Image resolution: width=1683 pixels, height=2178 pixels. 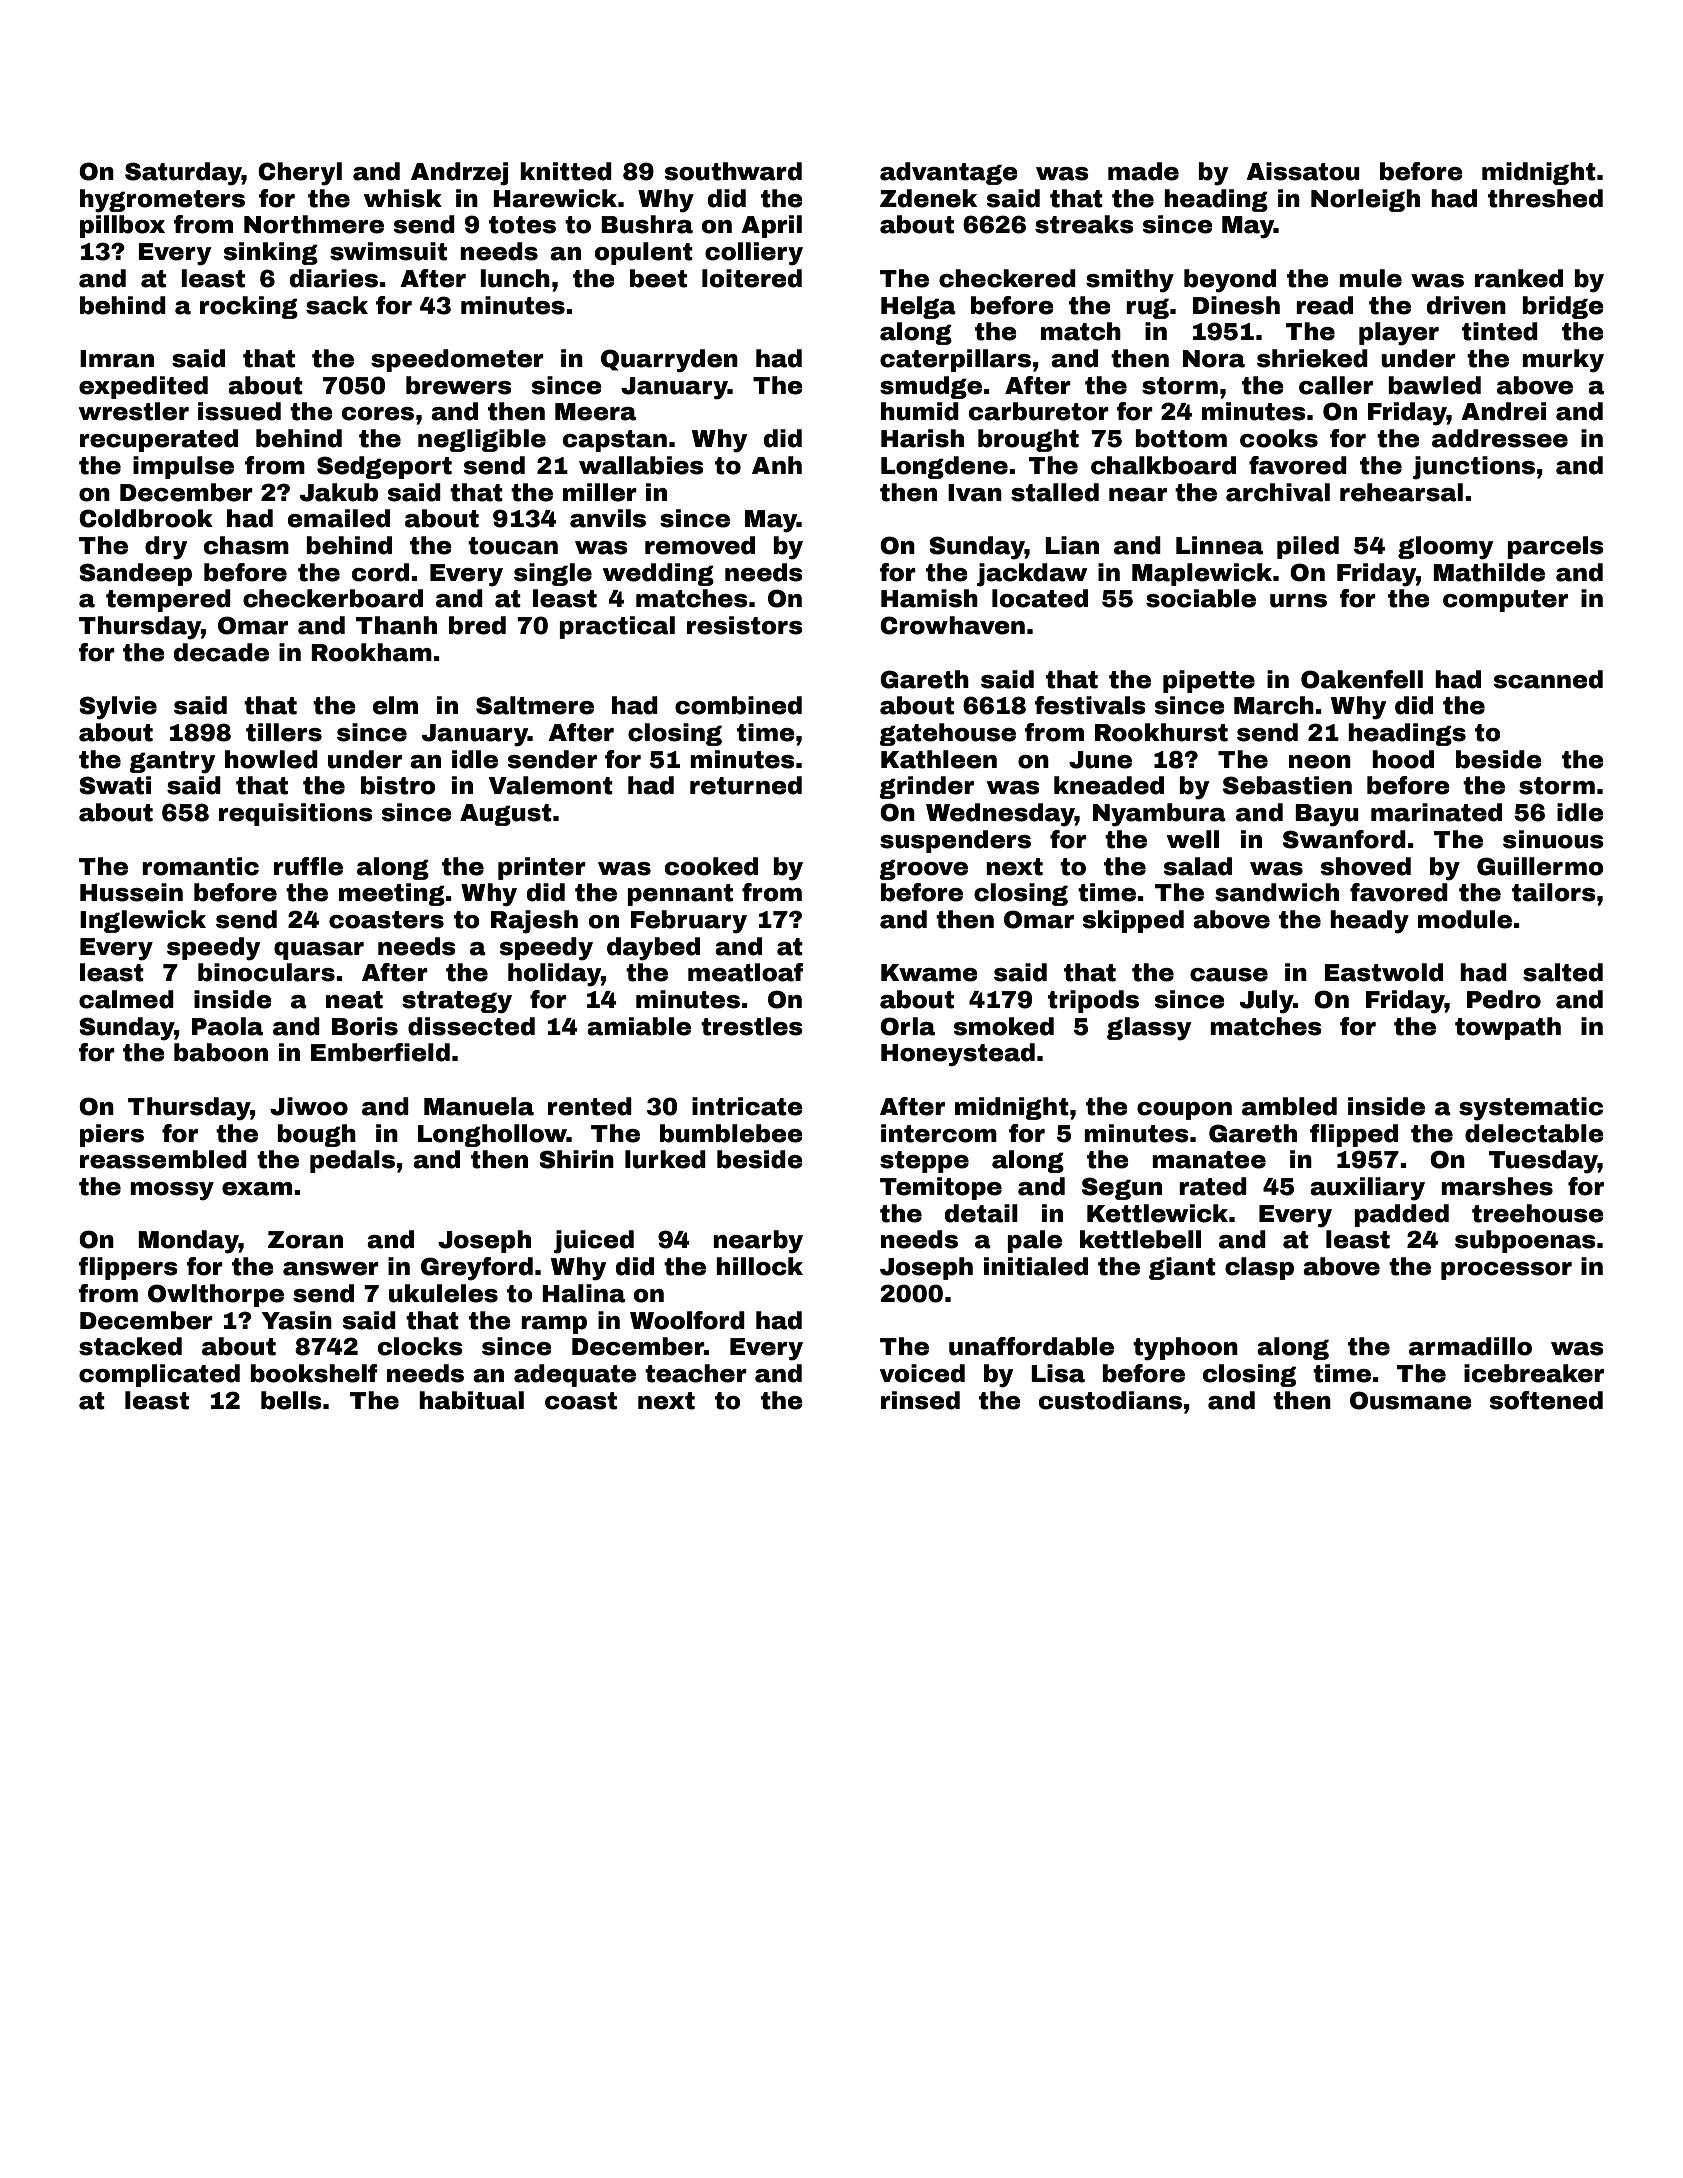 What do you see at coordinates (1543, 1162) in the document?
I see `Tuesday` at bounding box center [1543, 1162].
